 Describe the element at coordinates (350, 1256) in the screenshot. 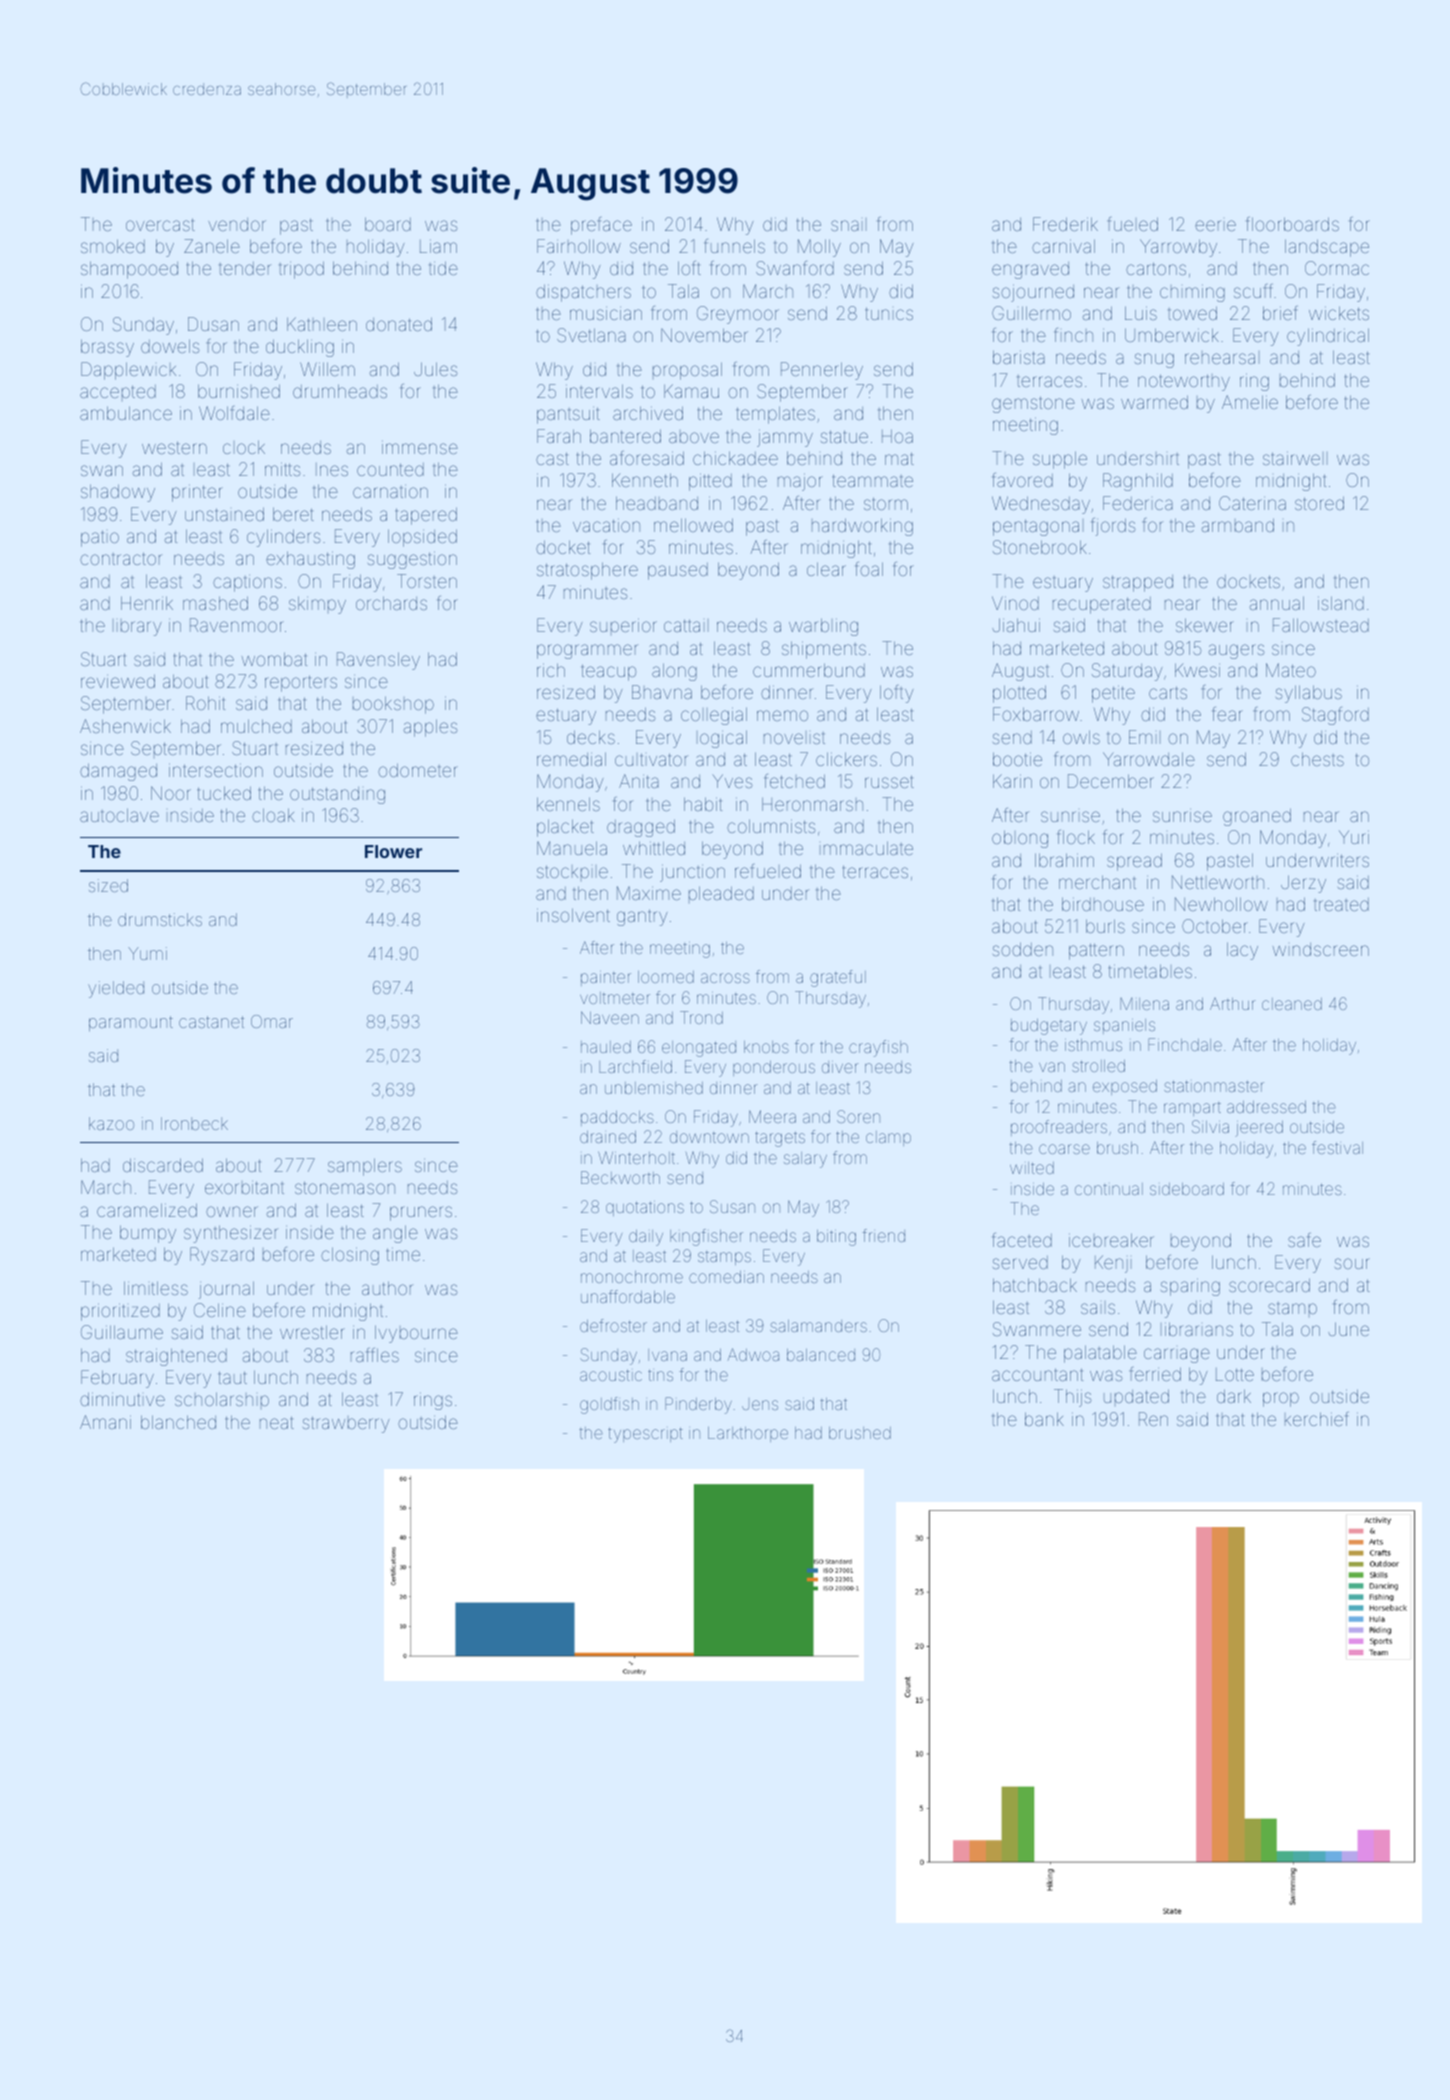

I see `closing` at that location.
